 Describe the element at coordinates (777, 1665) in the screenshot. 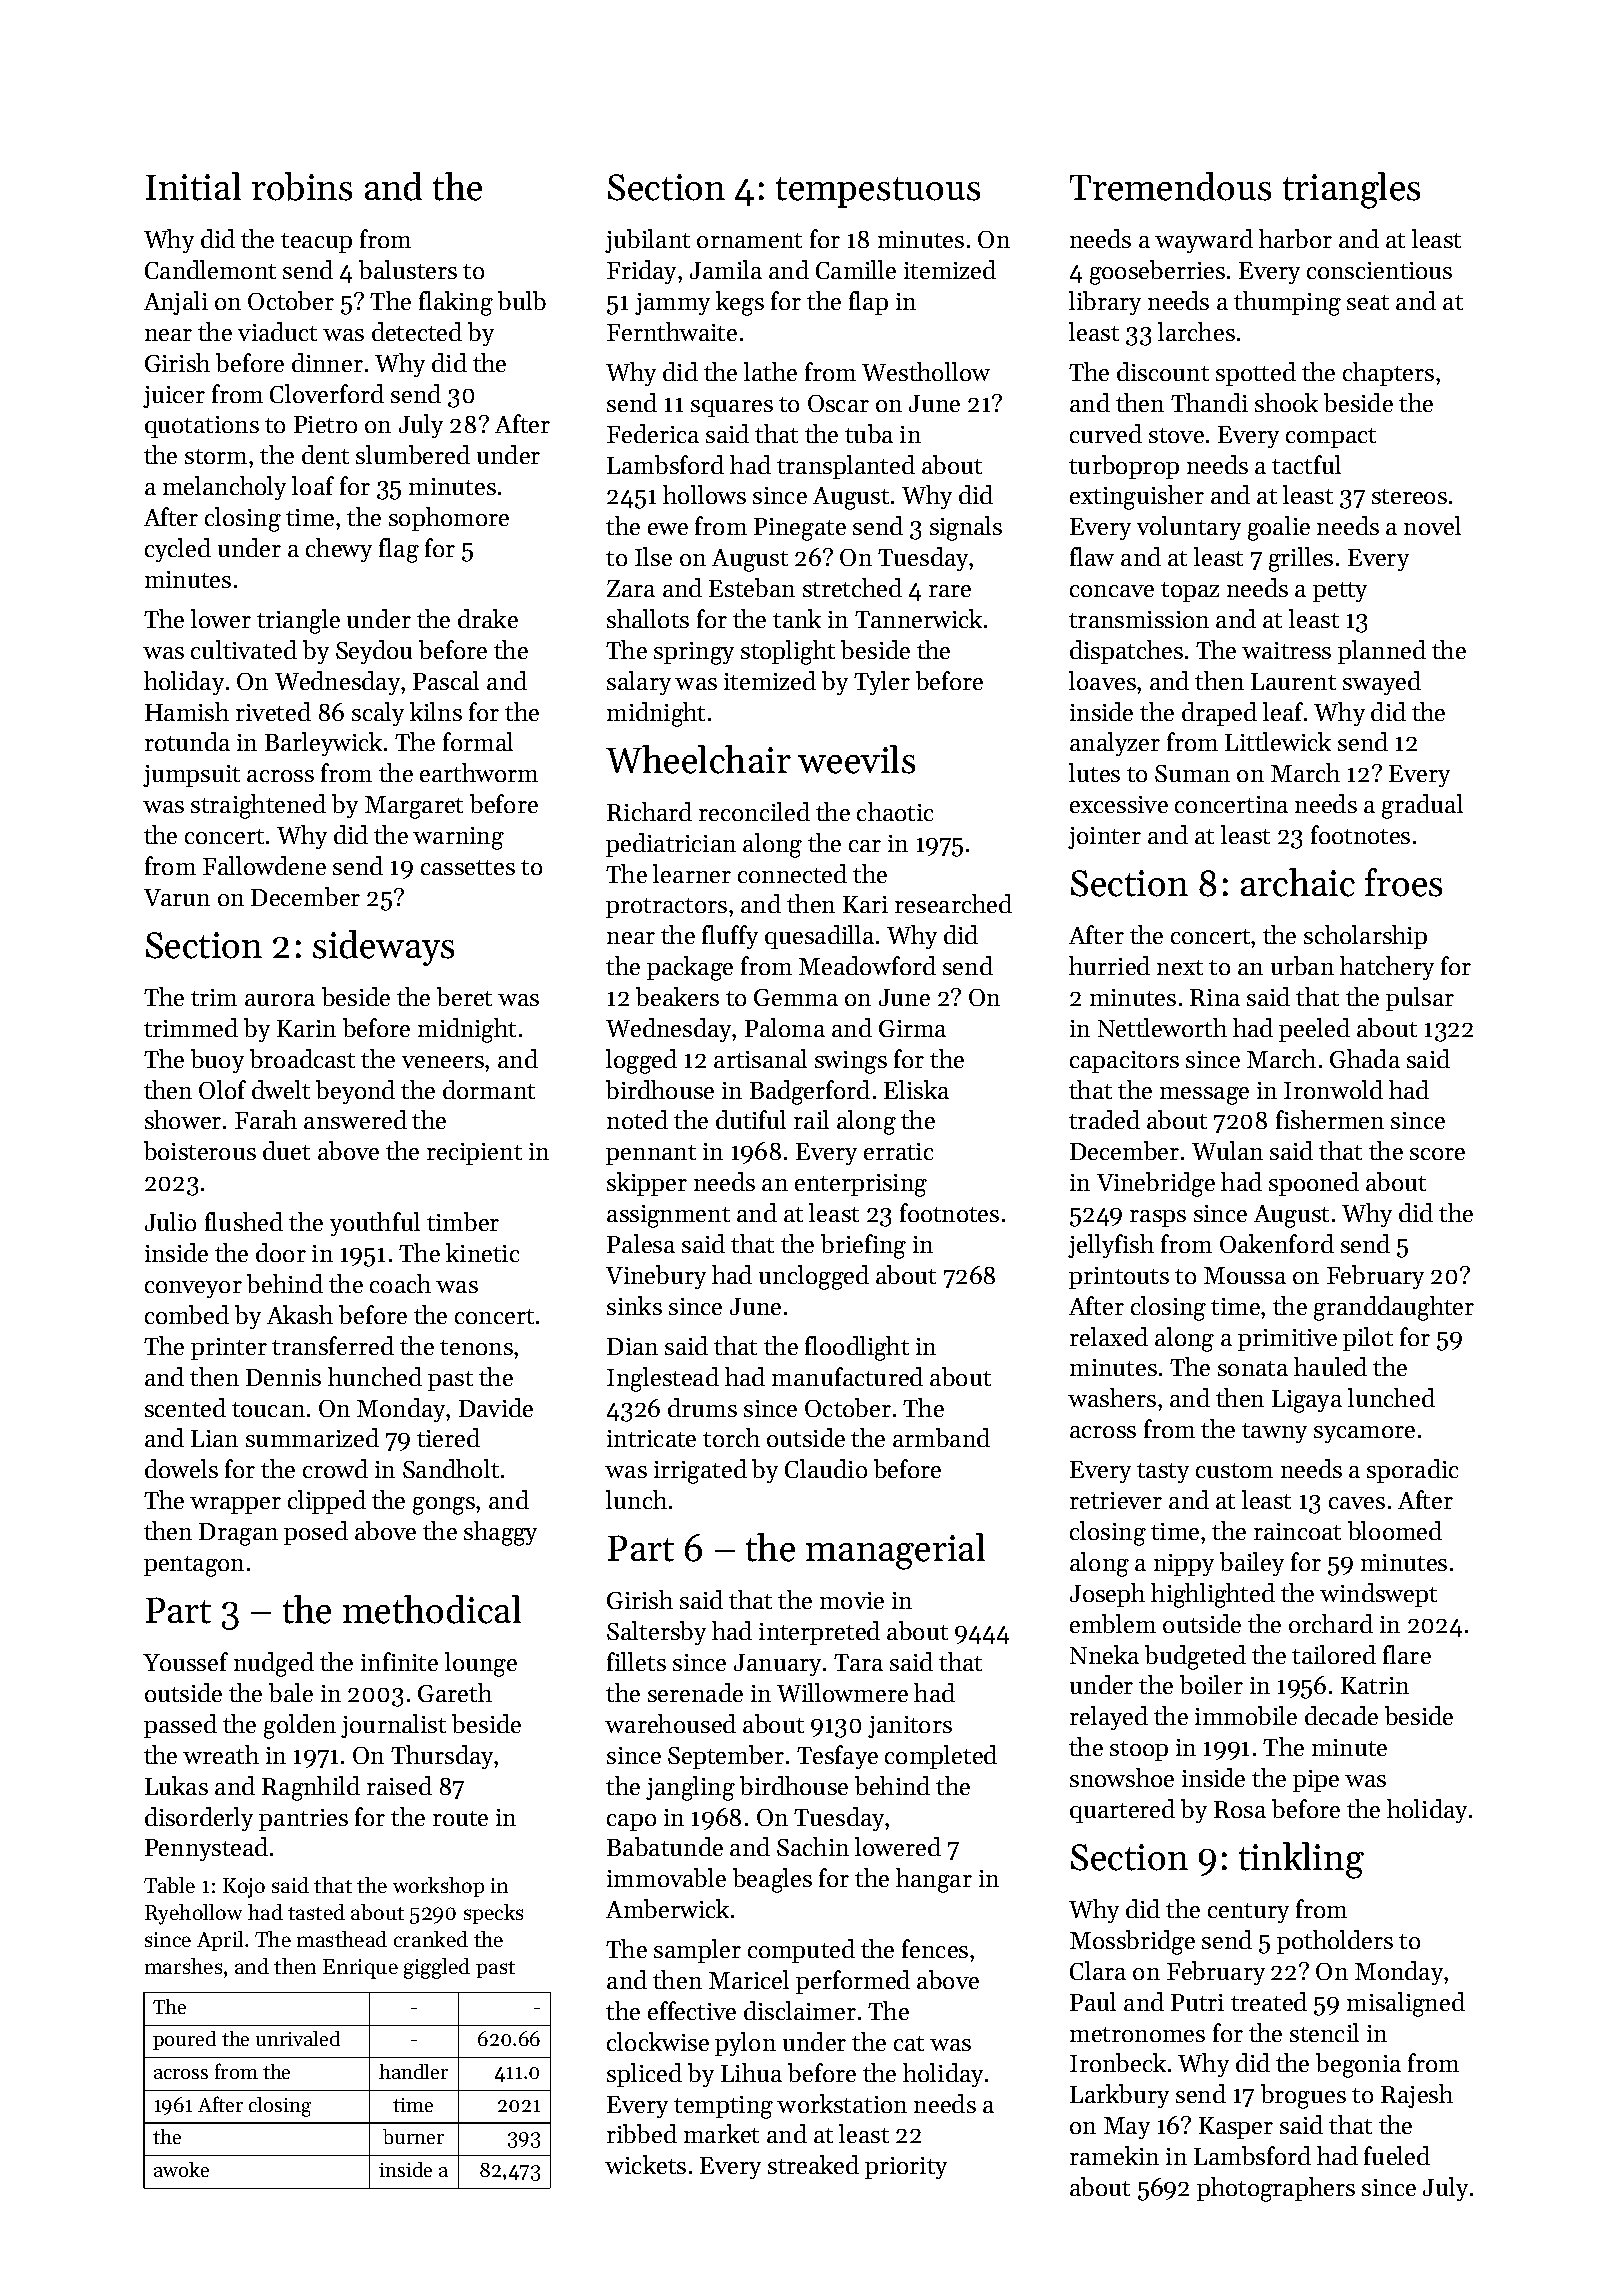

I see `January` at that location.
